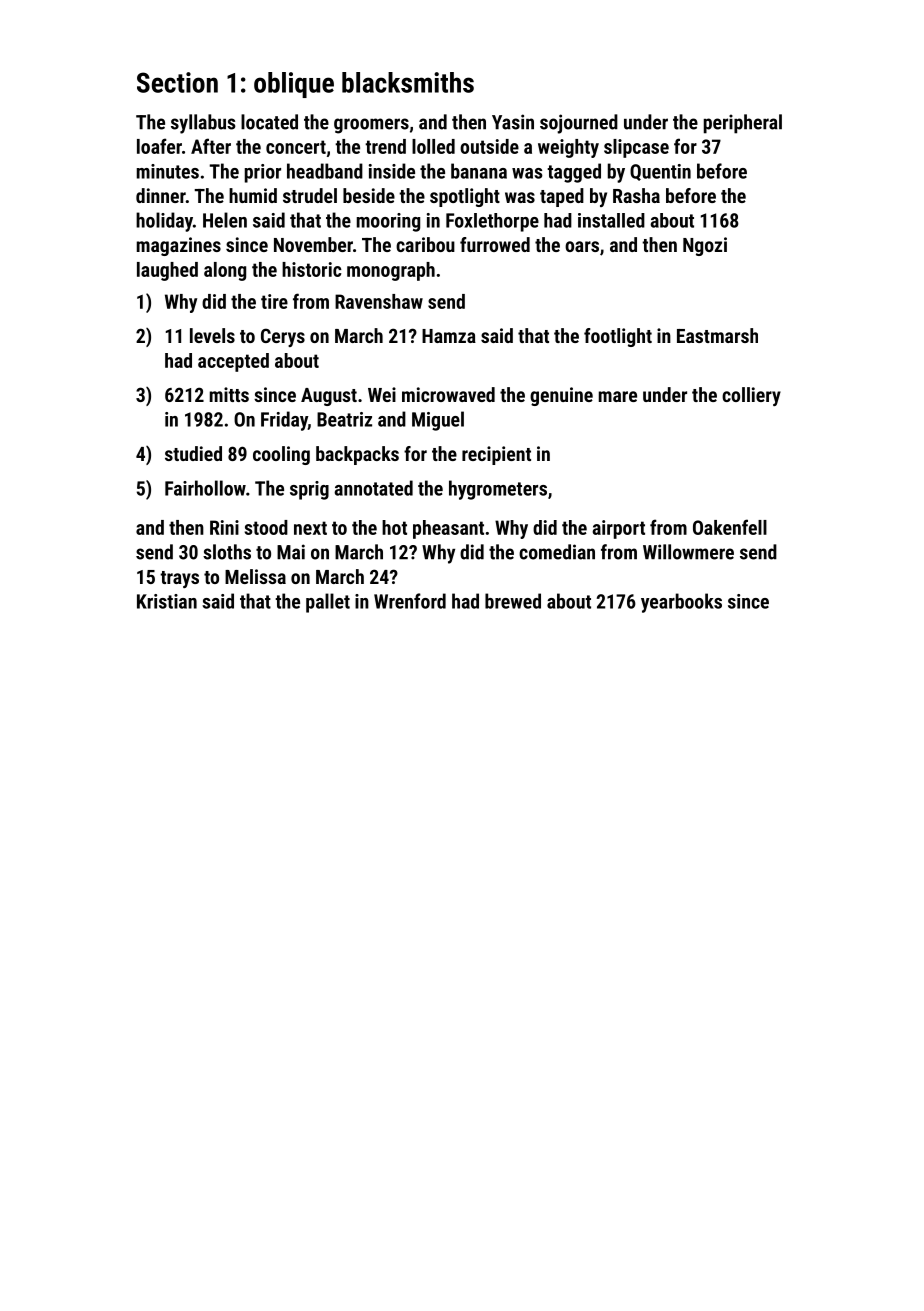 The height and width of the screenshot is (1311, 924). What do you see at coordinates (205, 488) in the screenshot?
I see `Fairhollow` at bounding box center [205, 488].
